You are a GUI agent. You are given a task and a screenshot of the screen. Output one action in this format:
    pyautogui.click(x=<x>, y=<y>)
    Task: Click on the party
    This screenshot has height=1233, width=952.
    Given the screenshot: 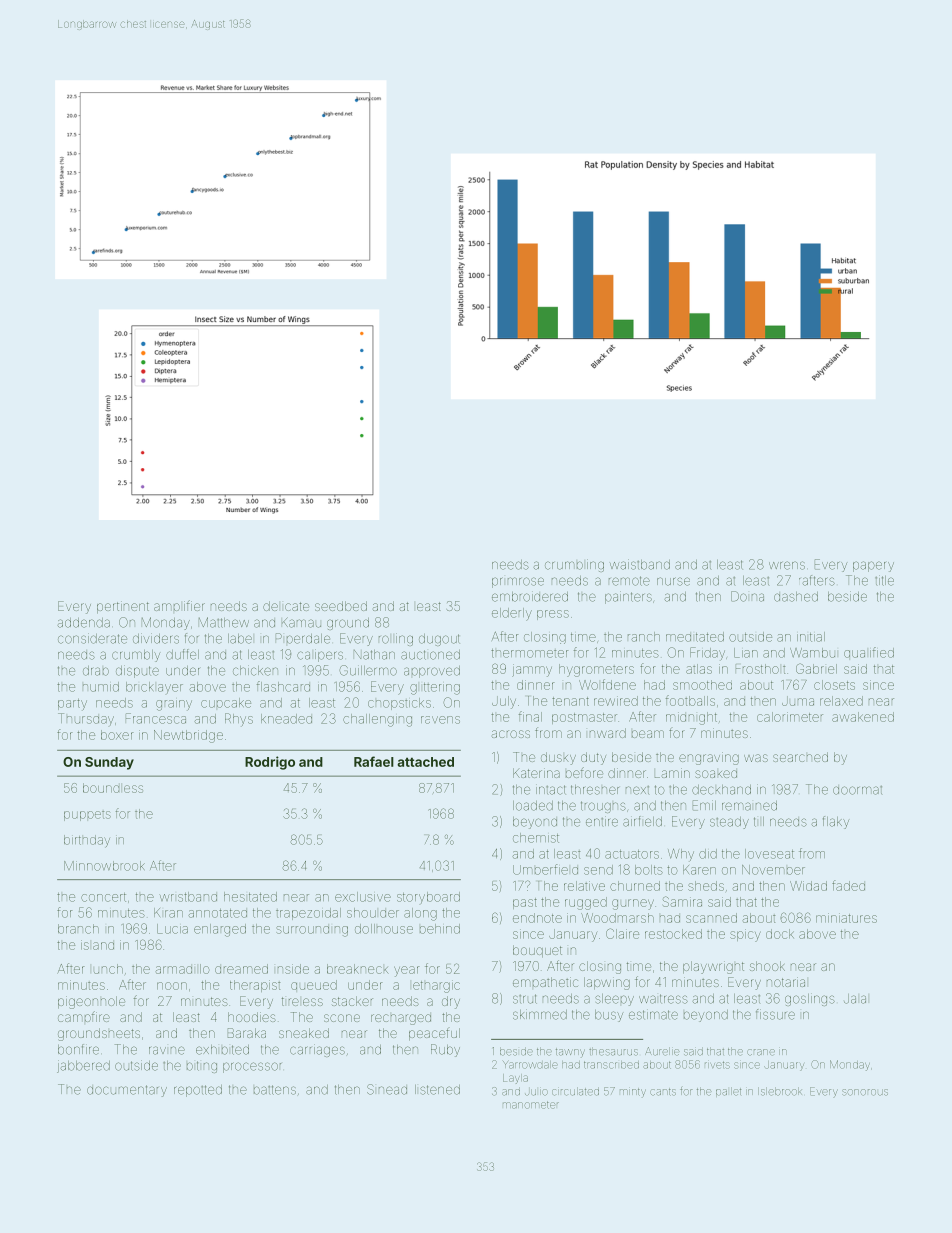 What is the action you would take?
    pyautogui.click(x=72, y=705)
